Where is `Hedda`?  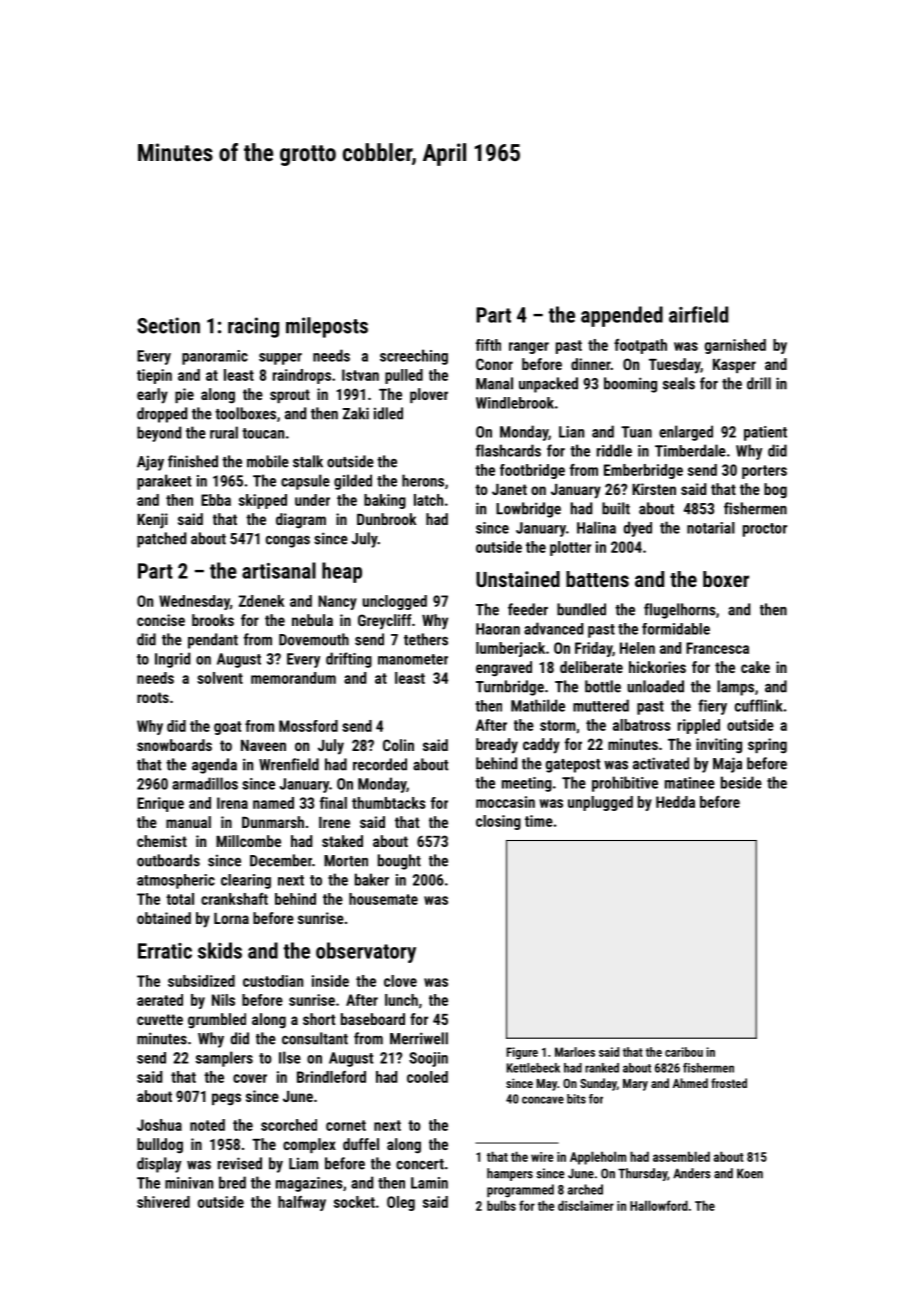 Hedda is located at coordinates (675, 802).
